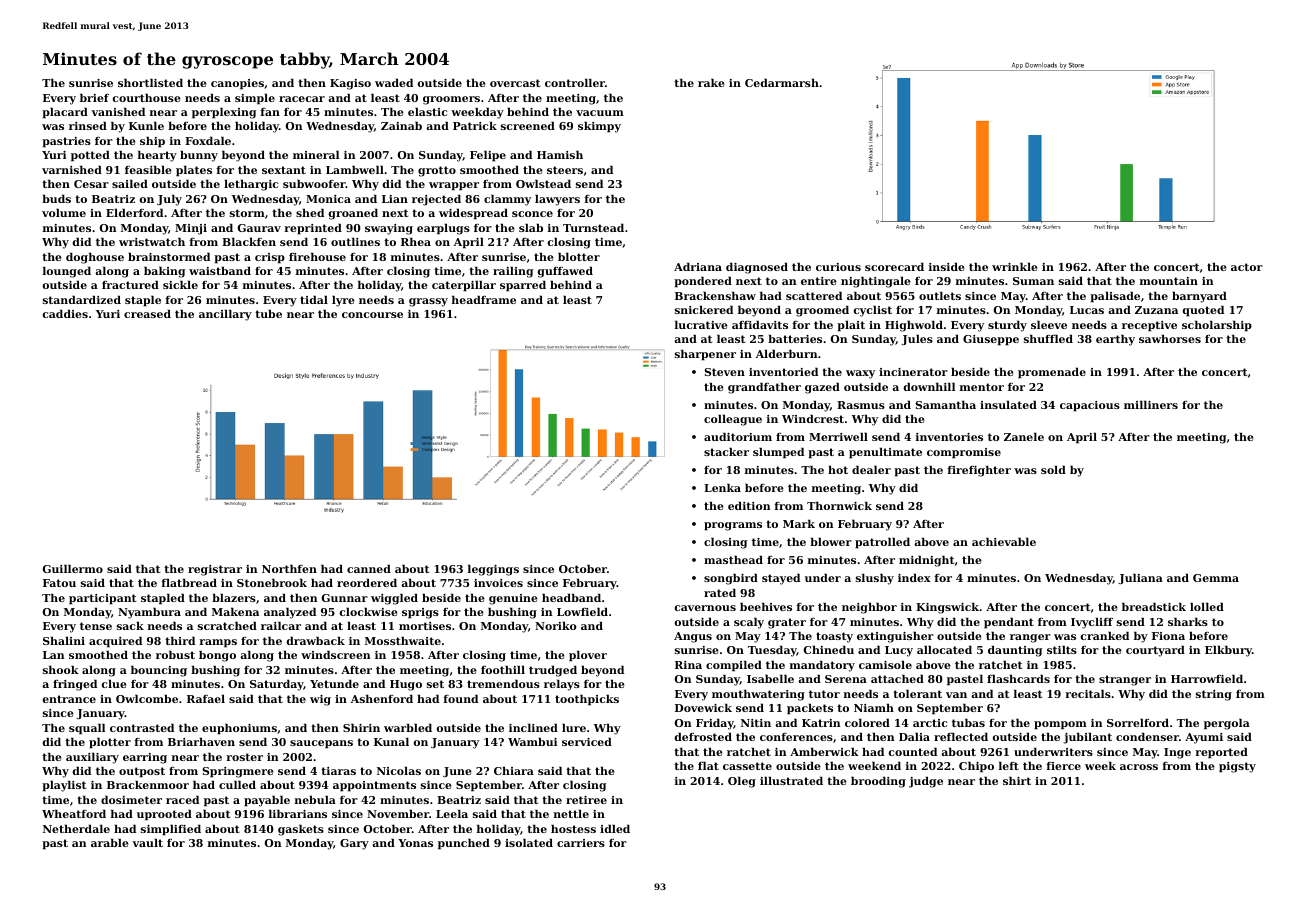 Image resolution: width=1308 pixels, height=924 pixels. What do you see at coordinates (369, 568) in the screenshot?
I see `canned` at bounding box center [369, 568].
